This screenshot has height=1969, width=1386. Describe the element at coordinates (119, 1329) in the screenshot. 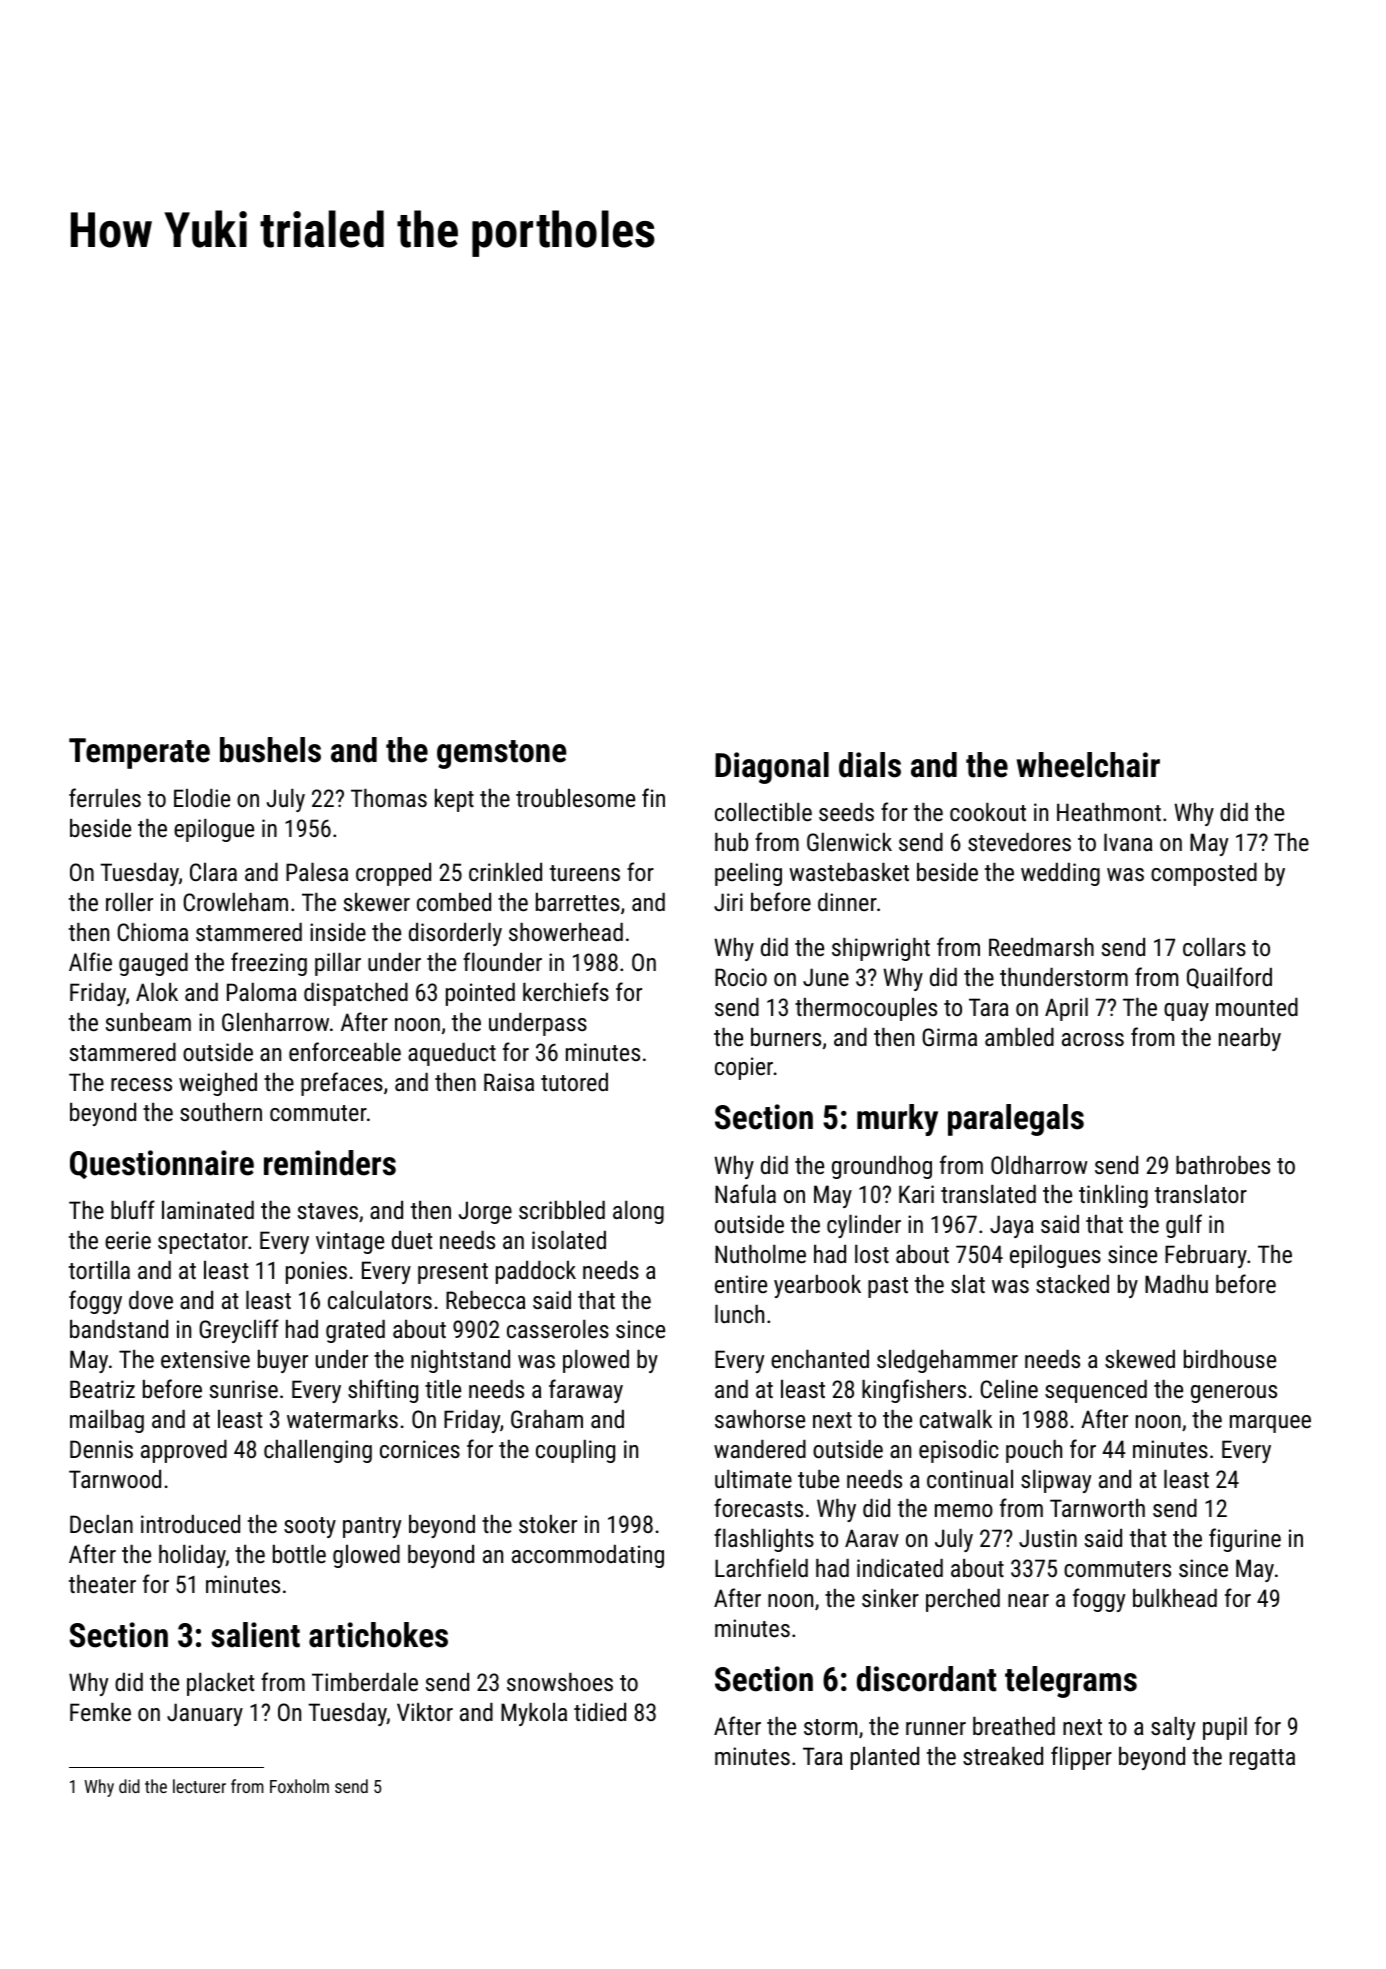

I see `bandstand` at that location.
